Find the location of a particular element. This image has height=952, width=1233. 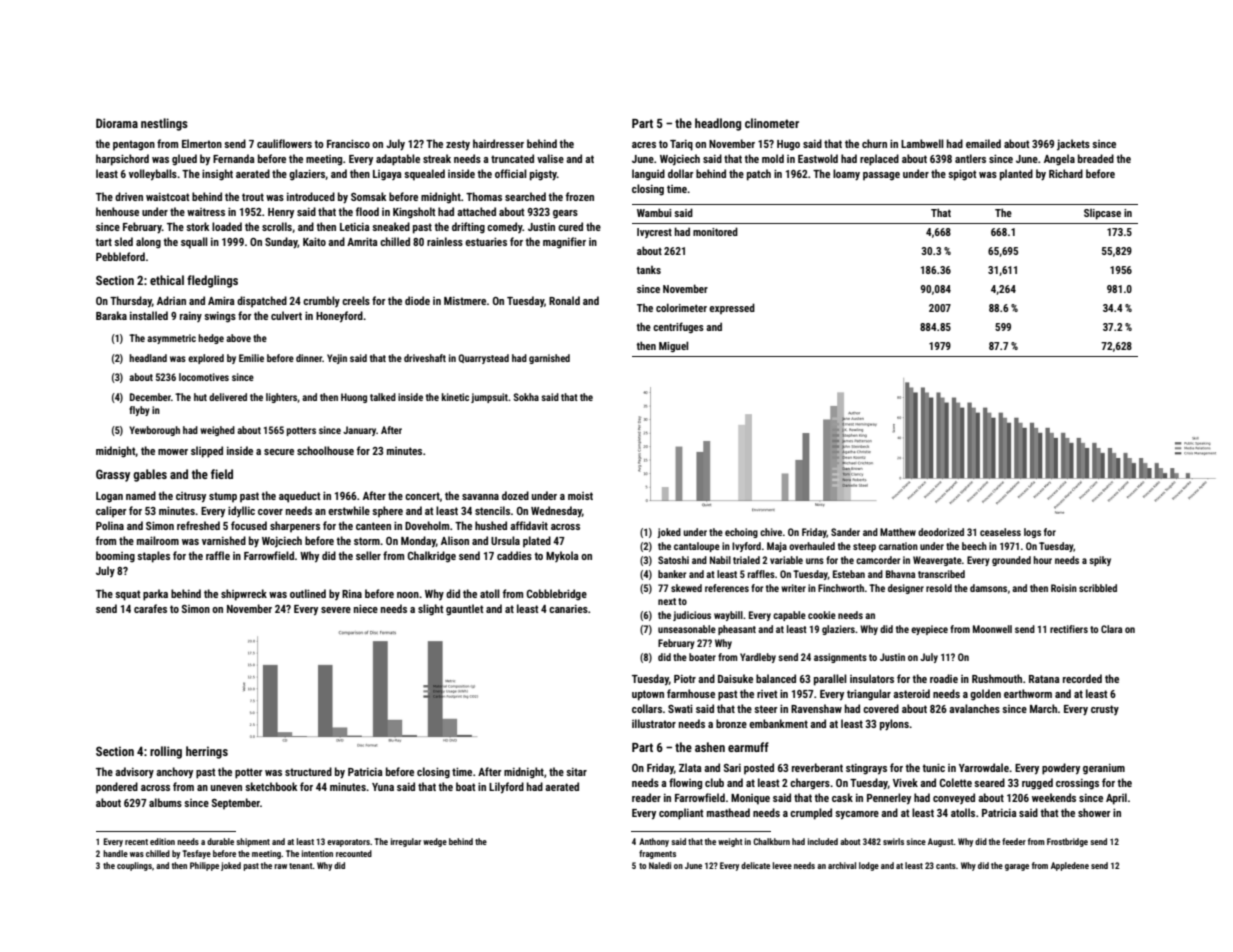

durable is located at coordinates (220, 841).
